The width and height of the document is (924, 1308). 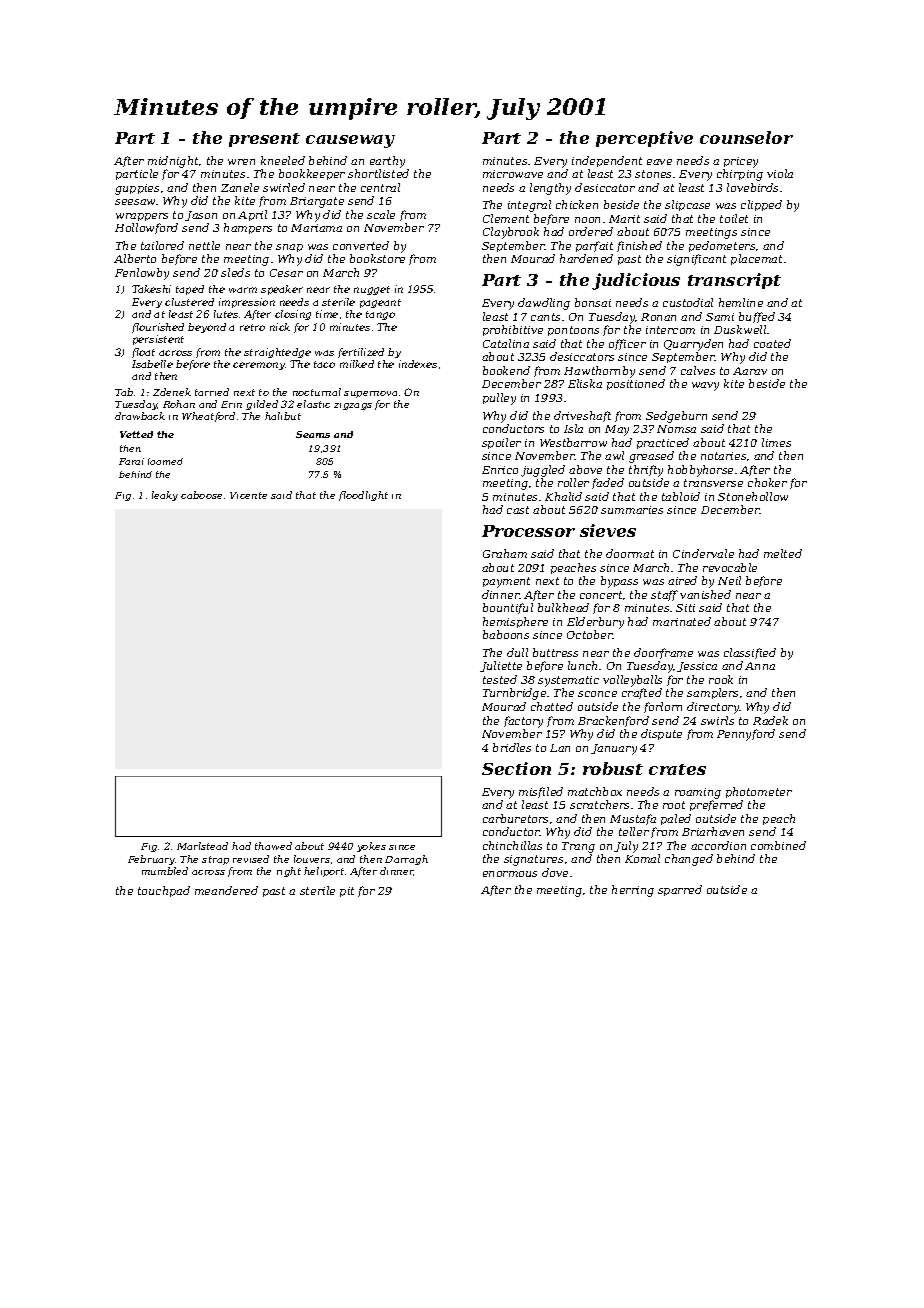 I want to click on causeway, so click(x=350, y=141).
